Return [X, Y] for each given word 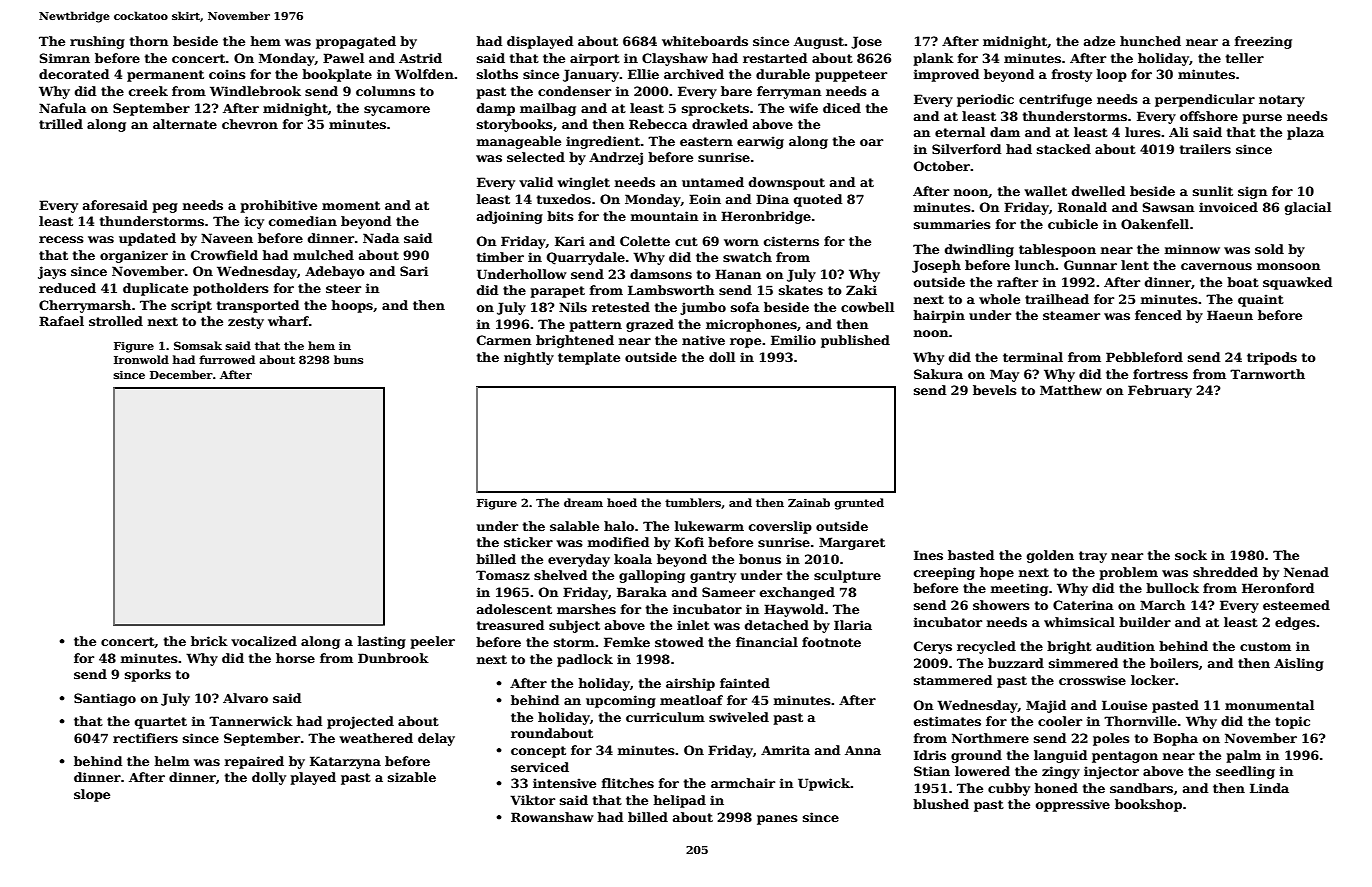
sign [1252, 192]
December [181, 374]
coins [227, 74]
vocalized [264, 641]
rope [745, 343]
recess [61, 239]
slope [92, 795]
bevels [995, 390]
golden [1050, 556]
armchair [743, 783]
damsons [661, 274]
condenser [574, 91]
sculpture [847, 576]
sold [1269, 249]
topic [1292, 722]
